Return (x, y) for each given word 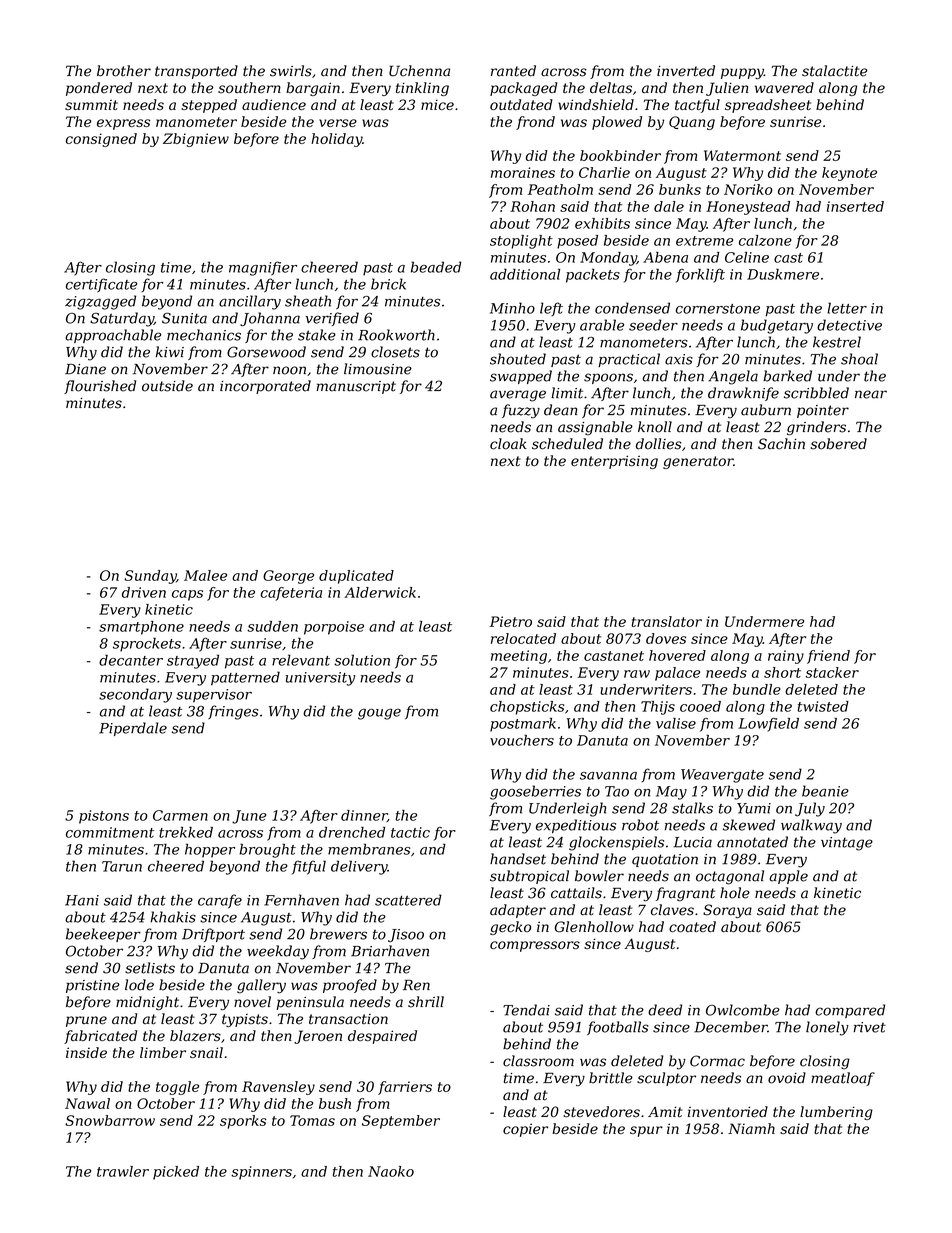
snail (206, 1052)
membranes (369, 849)
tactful (697, 106)
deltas (611, 88)
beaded (436, 267)
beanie (825, 791)
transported (196, 72)
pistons (104, 817)
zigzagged (100, 302)
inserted (855, 206)
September (401, 1122)
